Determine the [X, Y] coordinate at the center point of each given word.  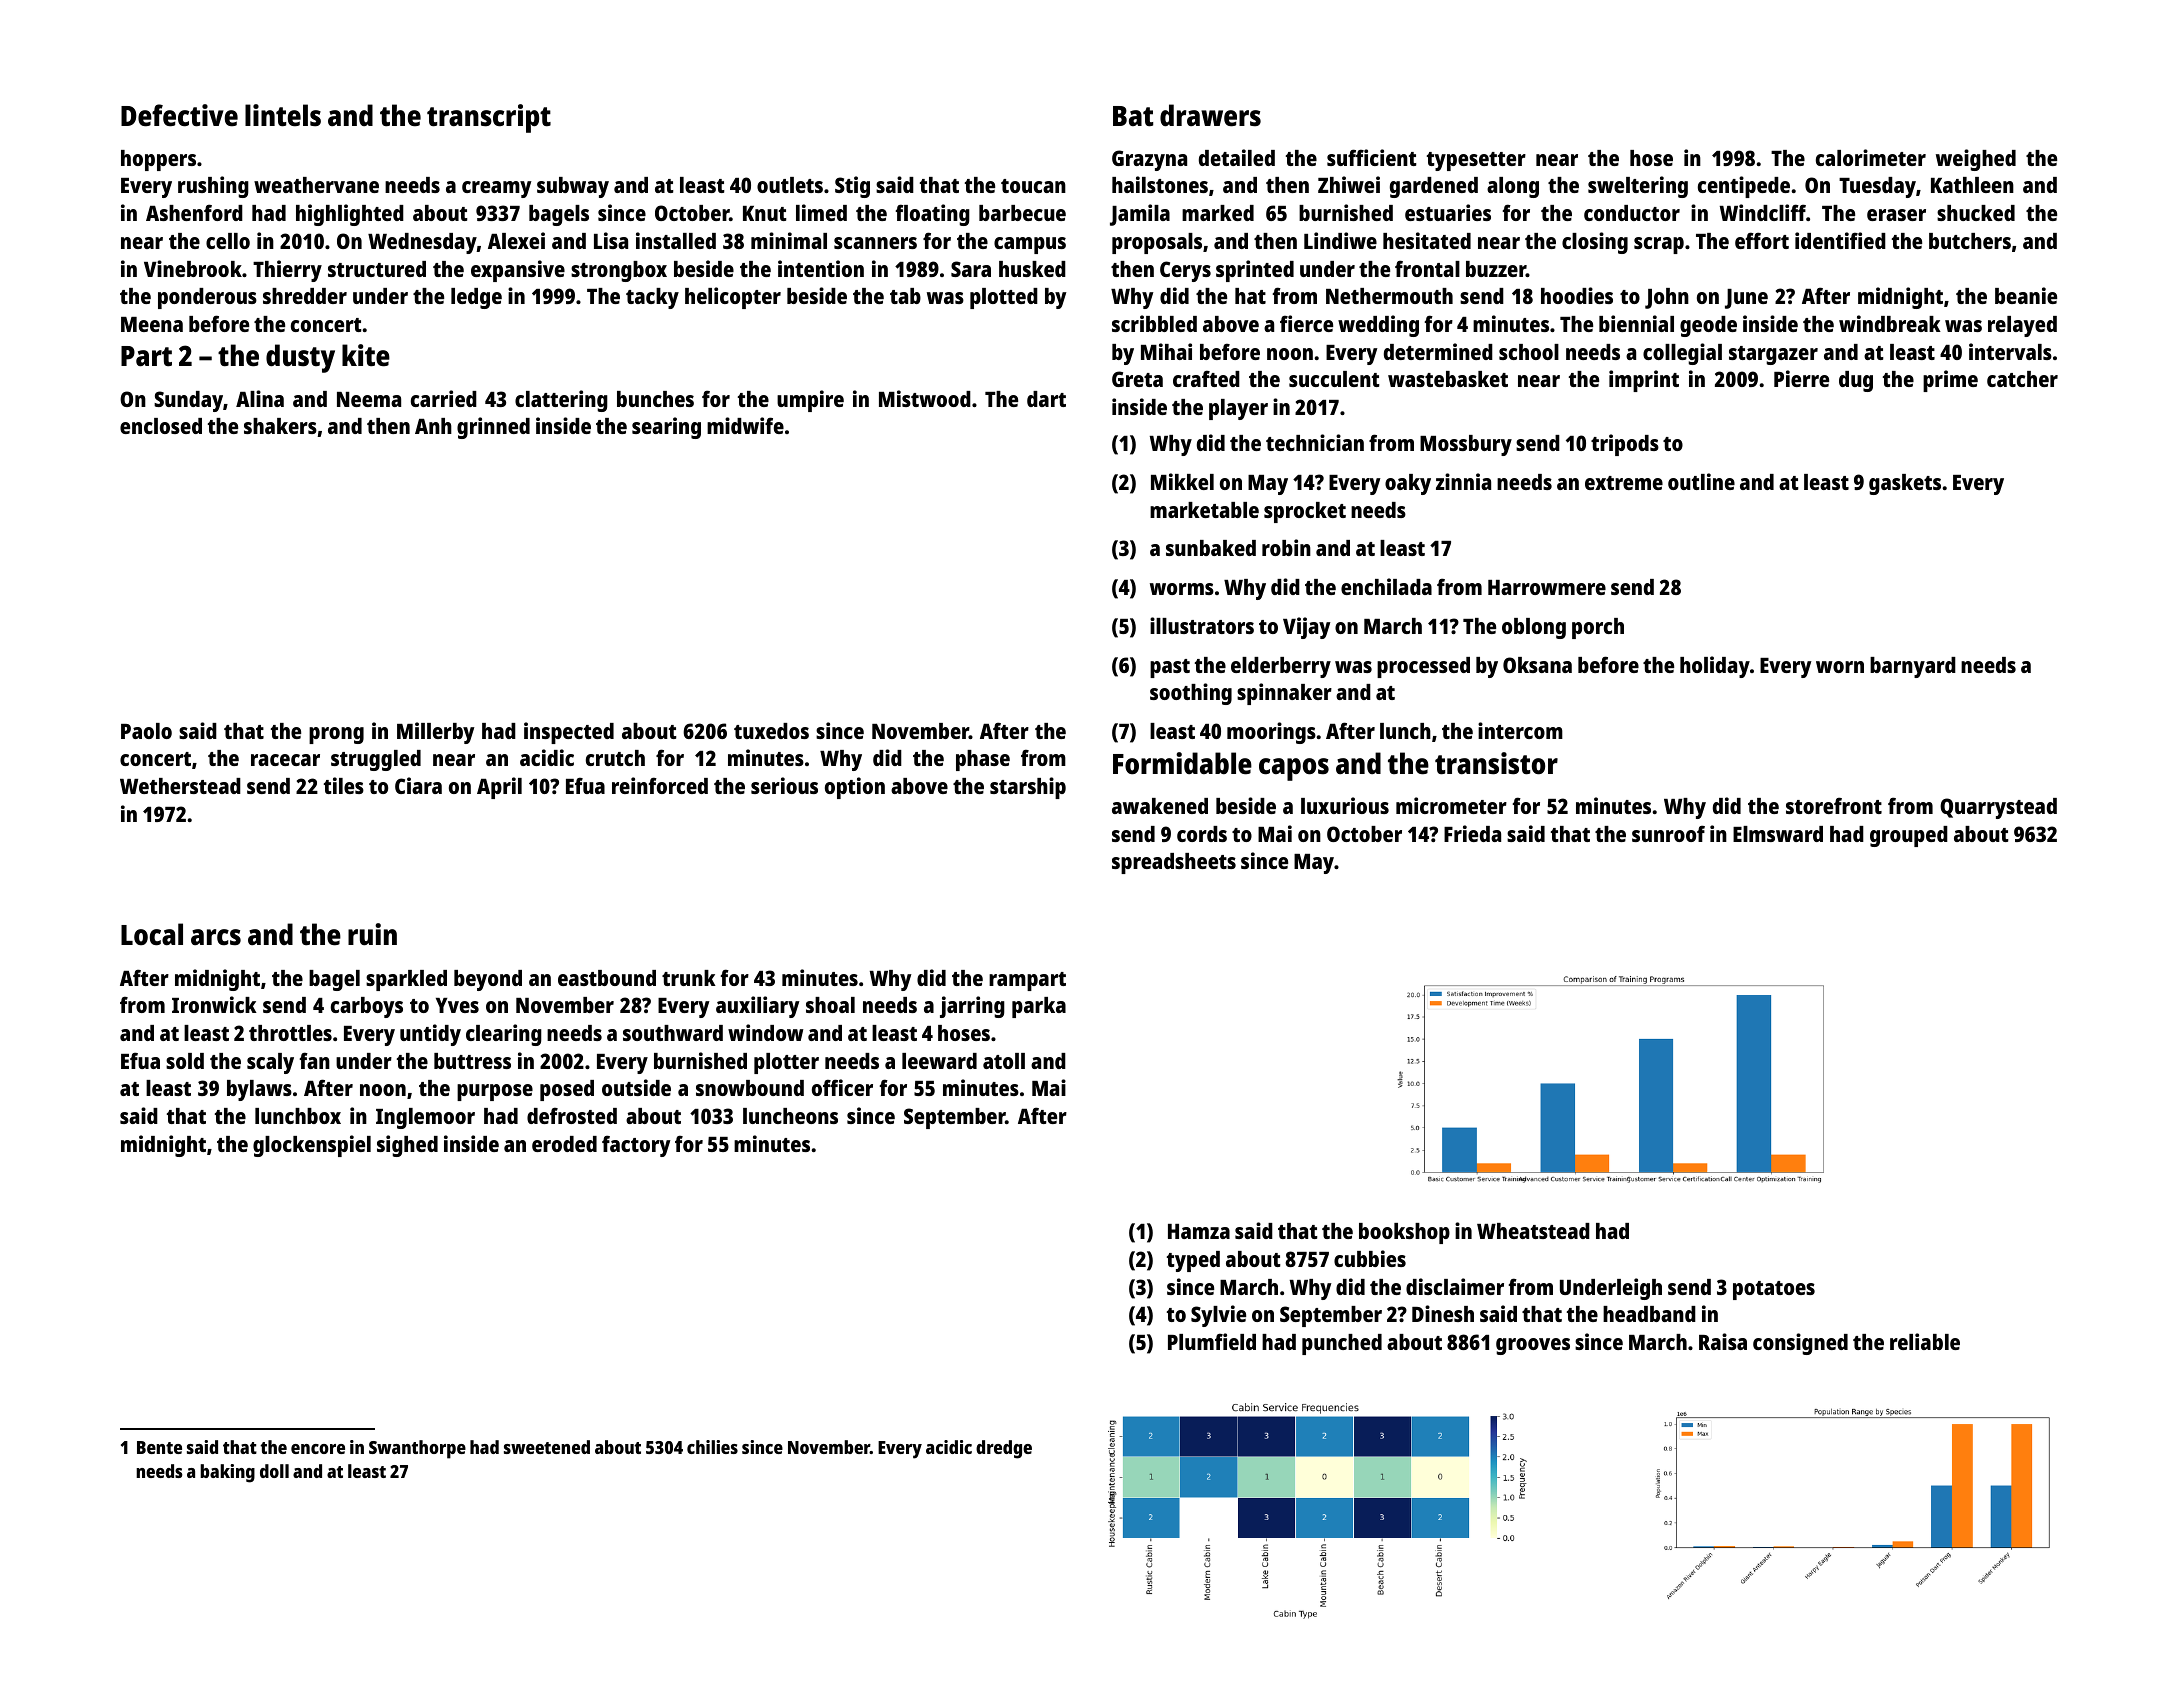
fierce [1306, 323]
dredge [1004, 1449]
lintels [283, 115]
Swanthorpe [417, 1449]
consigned [1800, 1344]
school [1529, 352]
